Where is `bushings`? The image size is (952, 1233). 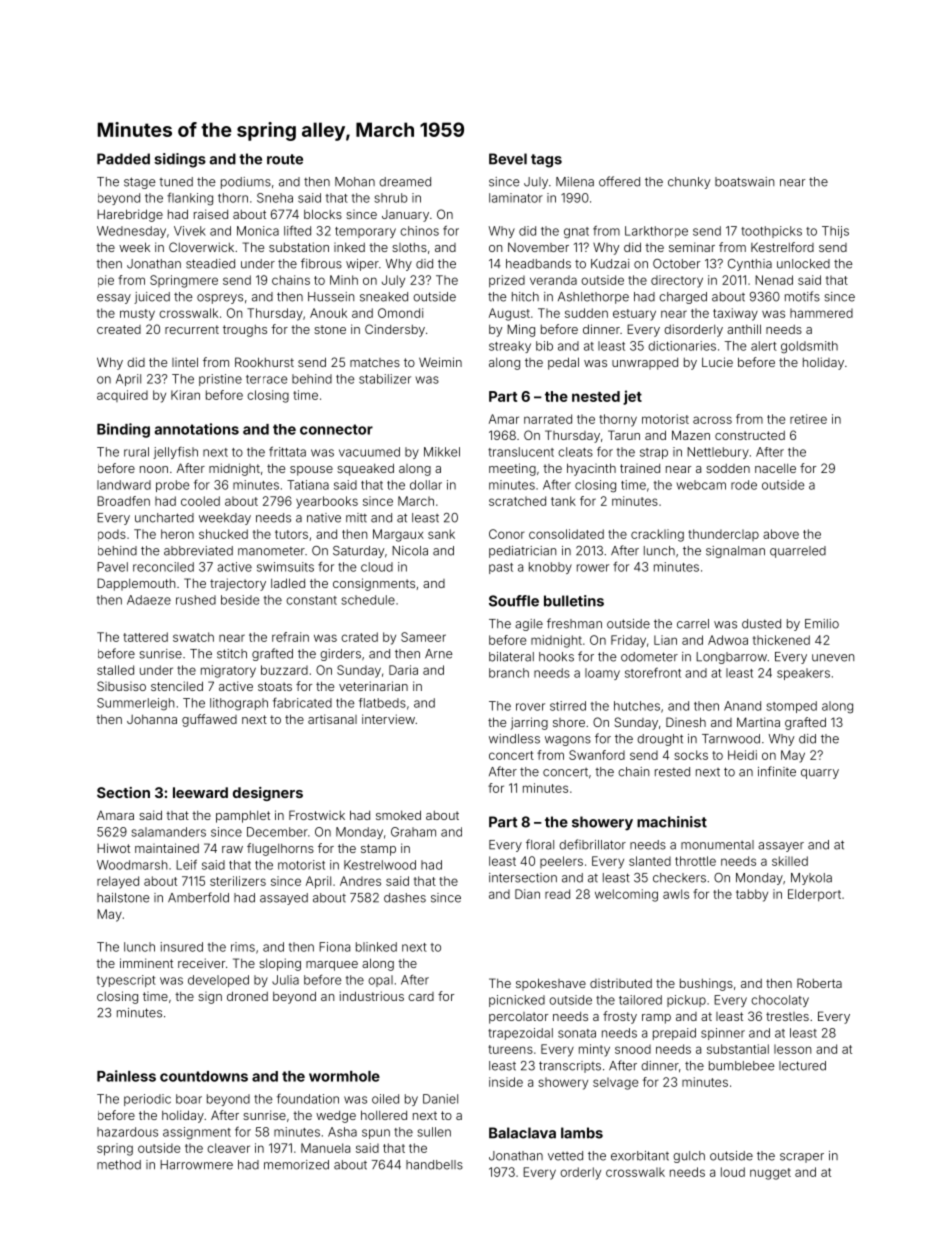
bushings is located at coordinates (706, 984).
